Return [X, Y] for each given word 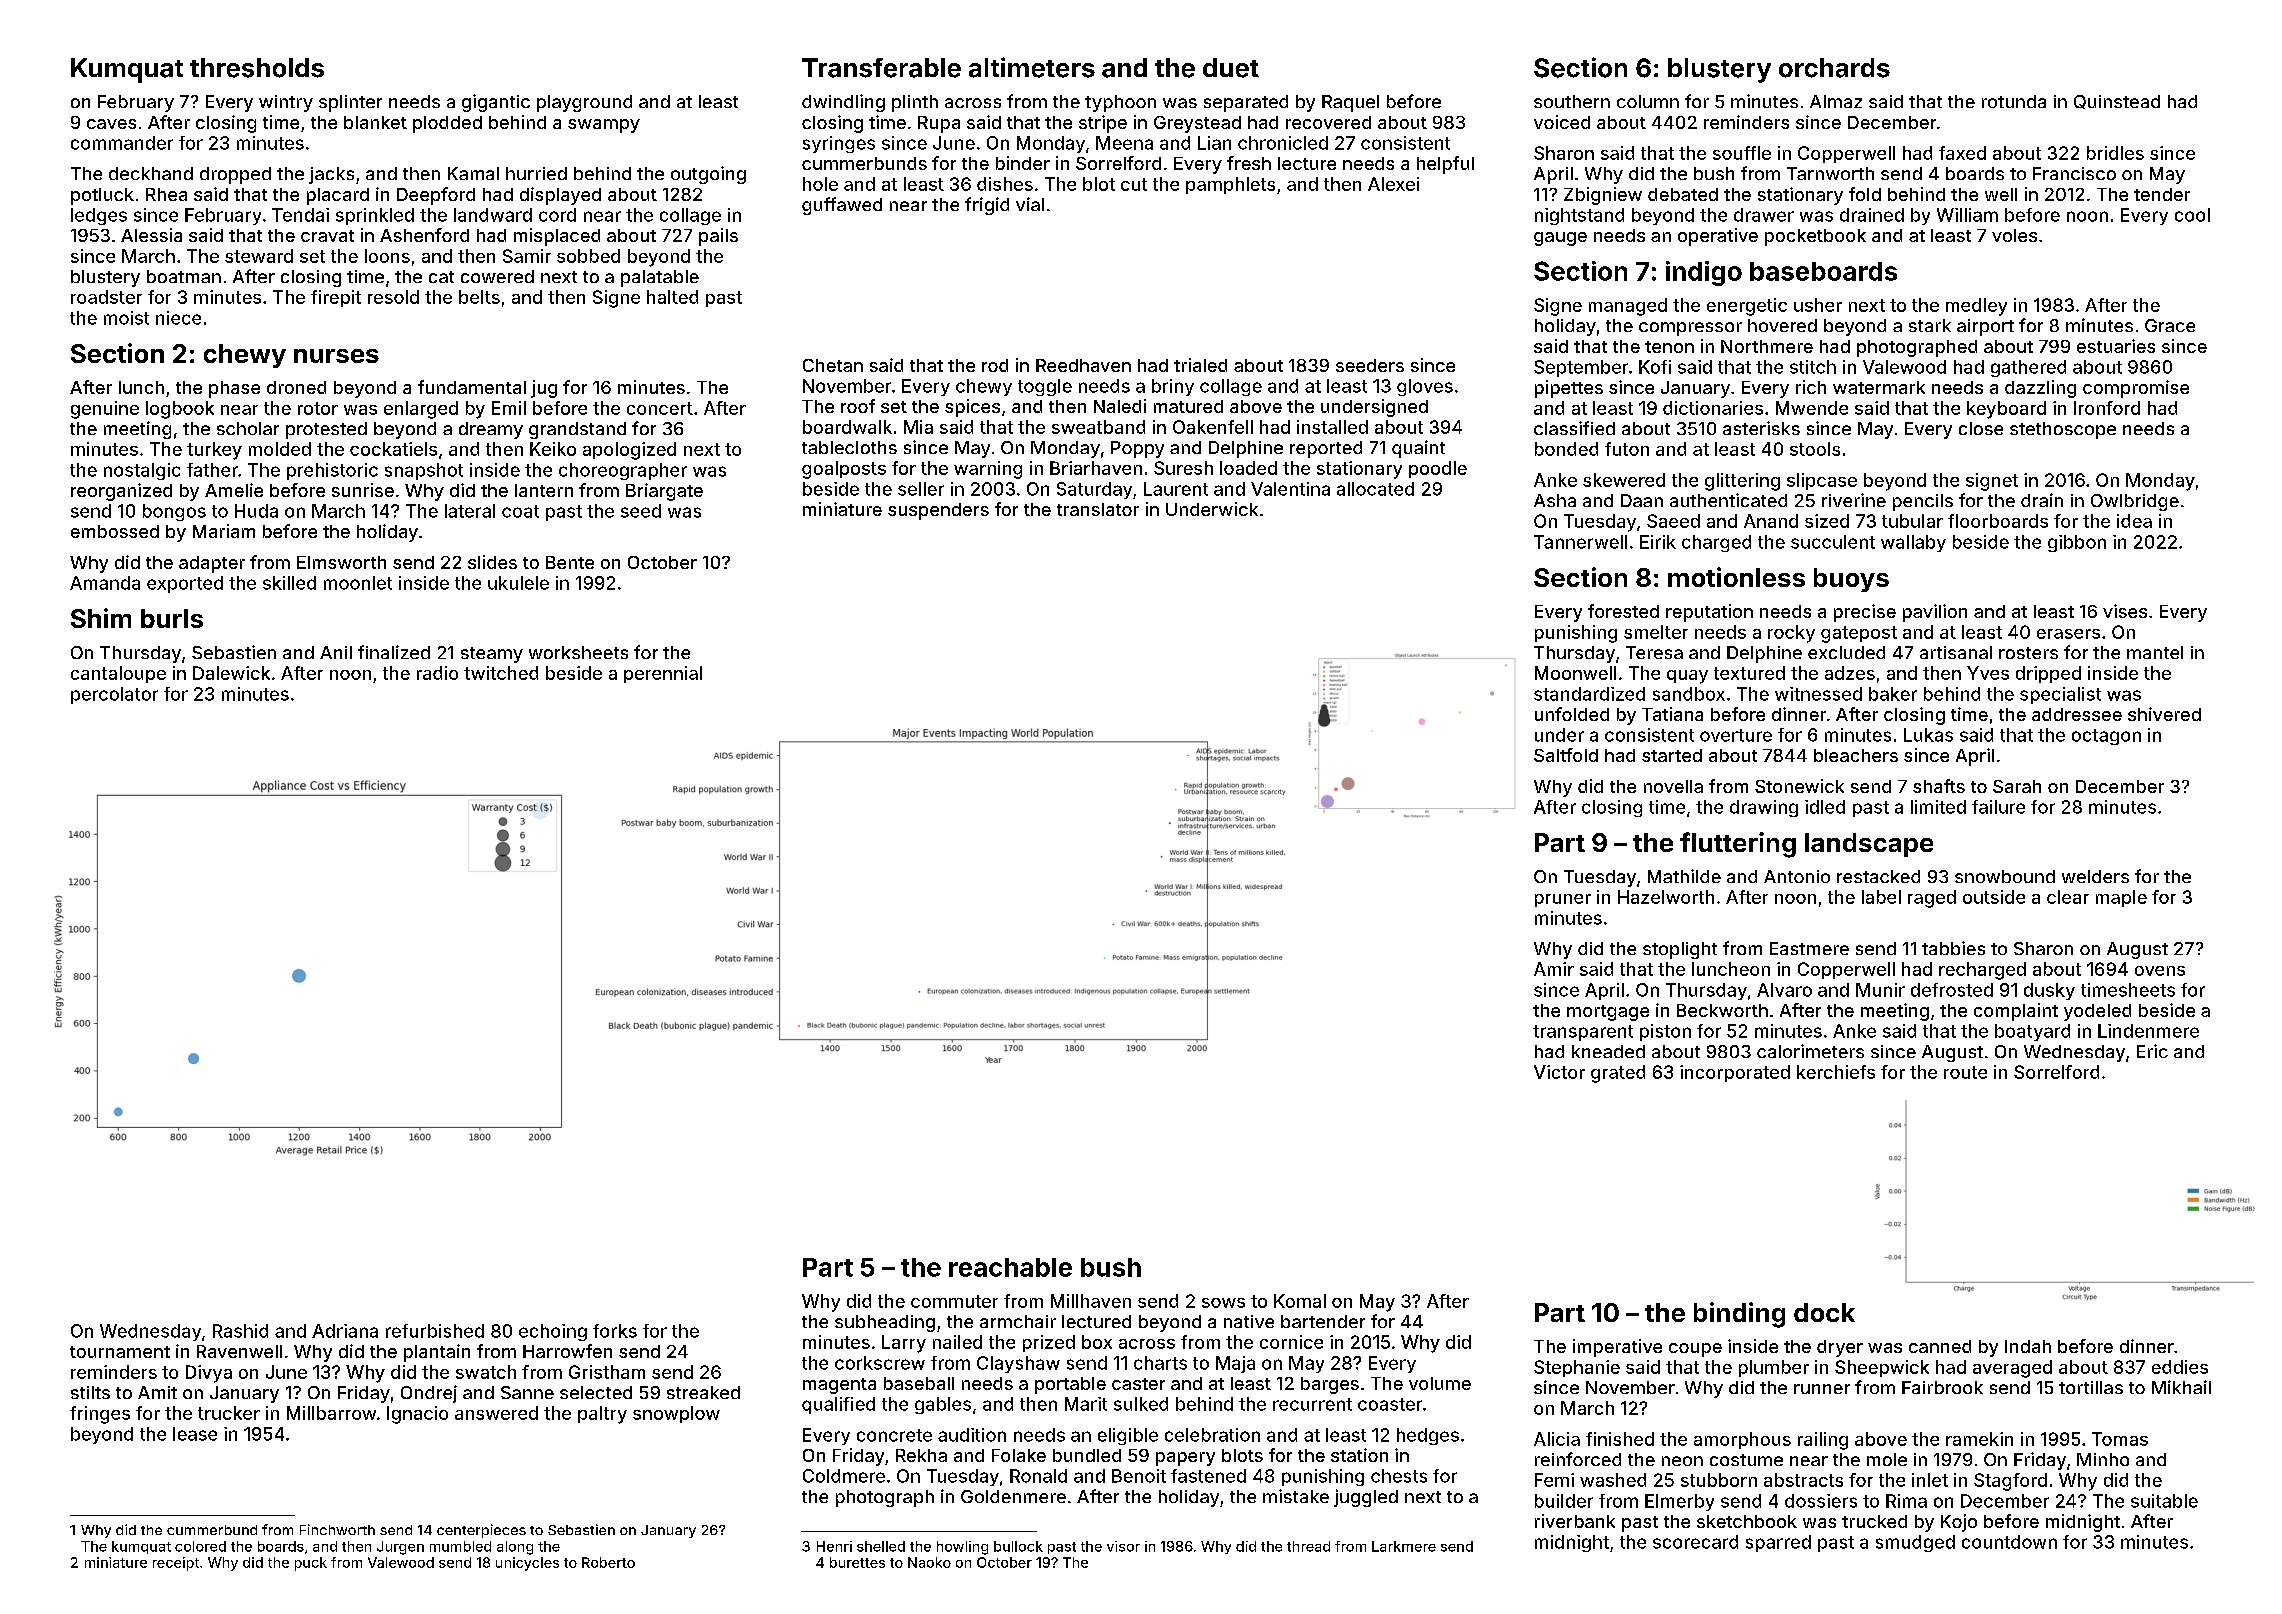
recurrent [1312, 1404]
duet [1231, 68]
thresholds [257, 68]
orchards [1834, 68]
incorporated [1735, 1073]
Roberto [608, 1562]
